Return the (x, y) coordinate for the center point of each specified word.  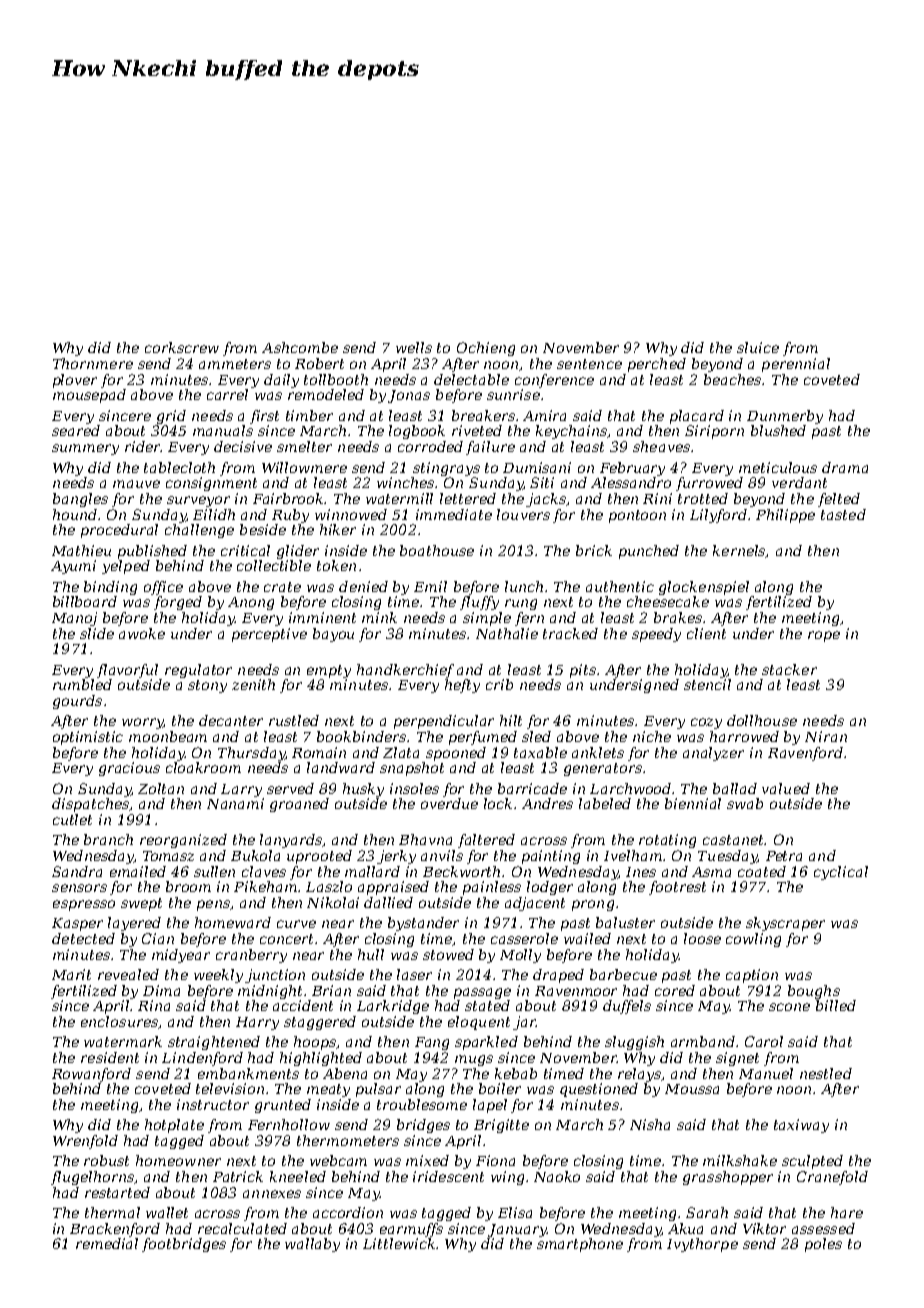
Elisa (515, 1212)
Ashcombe (300, 347)
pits (583, 671)
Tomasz (168, 856)
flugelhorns (93, 1178)
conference (554, 381)
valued (786, 788)
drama (845, 467)
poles (823, 1245)
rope (824, 636)
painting (551, 857)
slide (97, 633)
